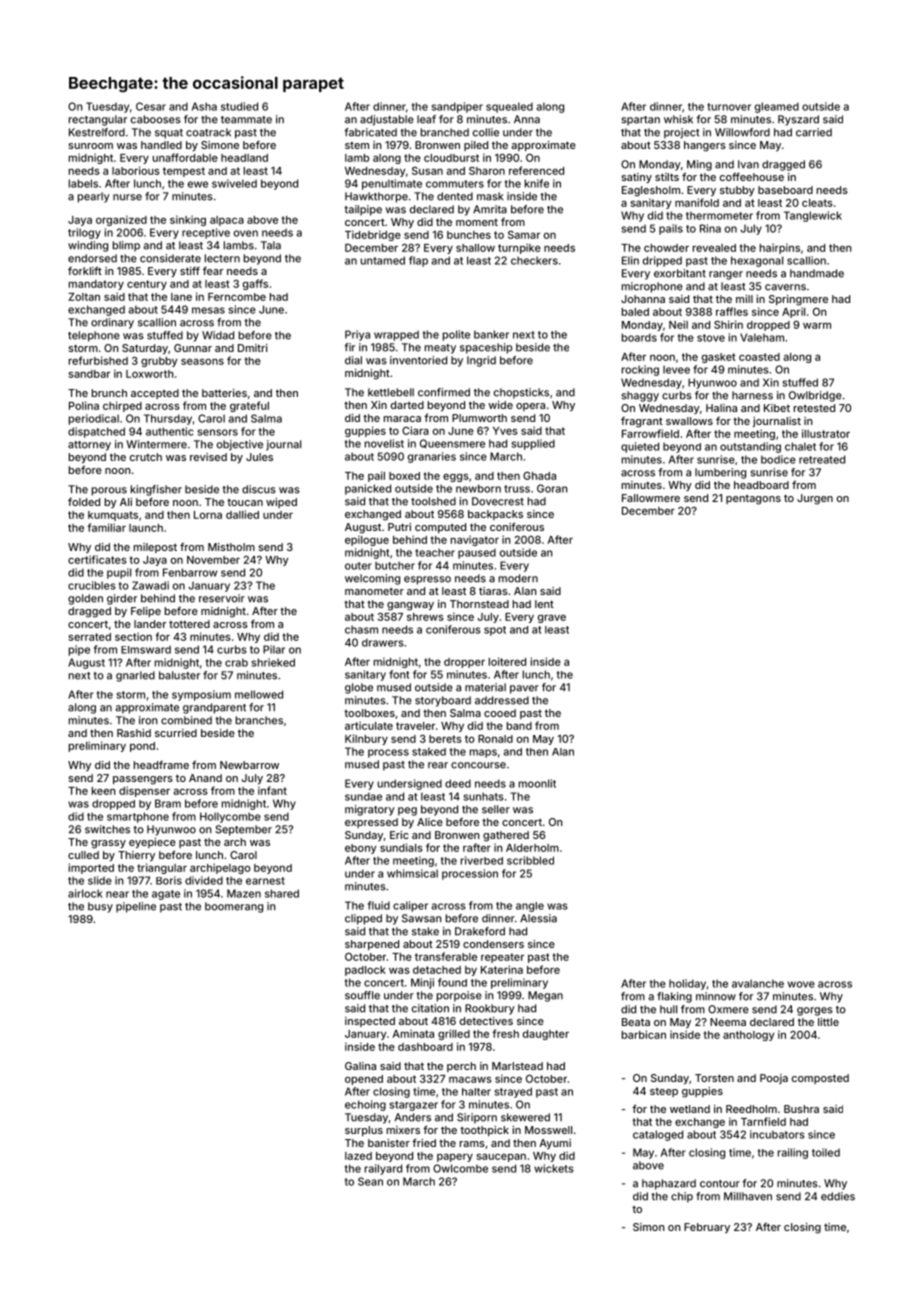 The height and width of the screenshot is (1308, 924). What do you see at coordinates (509, 107) in the screenshot?
I see `squealed` at bounding box center [509, 107].
